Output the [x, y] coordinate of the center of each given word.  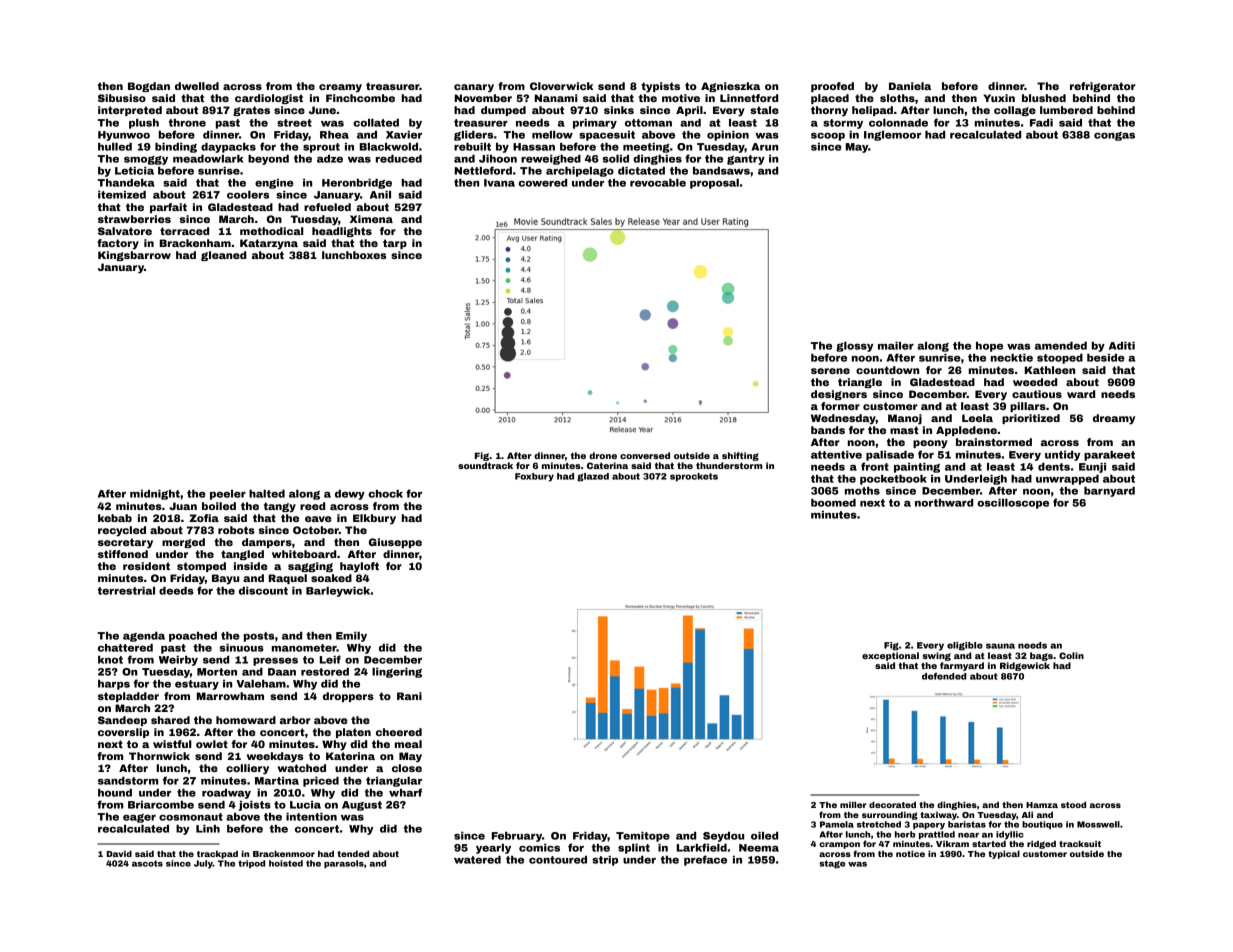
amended [1061, 346]
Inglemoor [892, 136]
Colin [1071, 655]
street [294, 123]
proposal [714, 184]
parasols [344, 864]
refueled [327, 207]
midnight [155, 495]
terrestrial [126, 591]
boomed [833, 503]
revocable [658, 183]
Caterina [607, 465]
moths [862, 491]
